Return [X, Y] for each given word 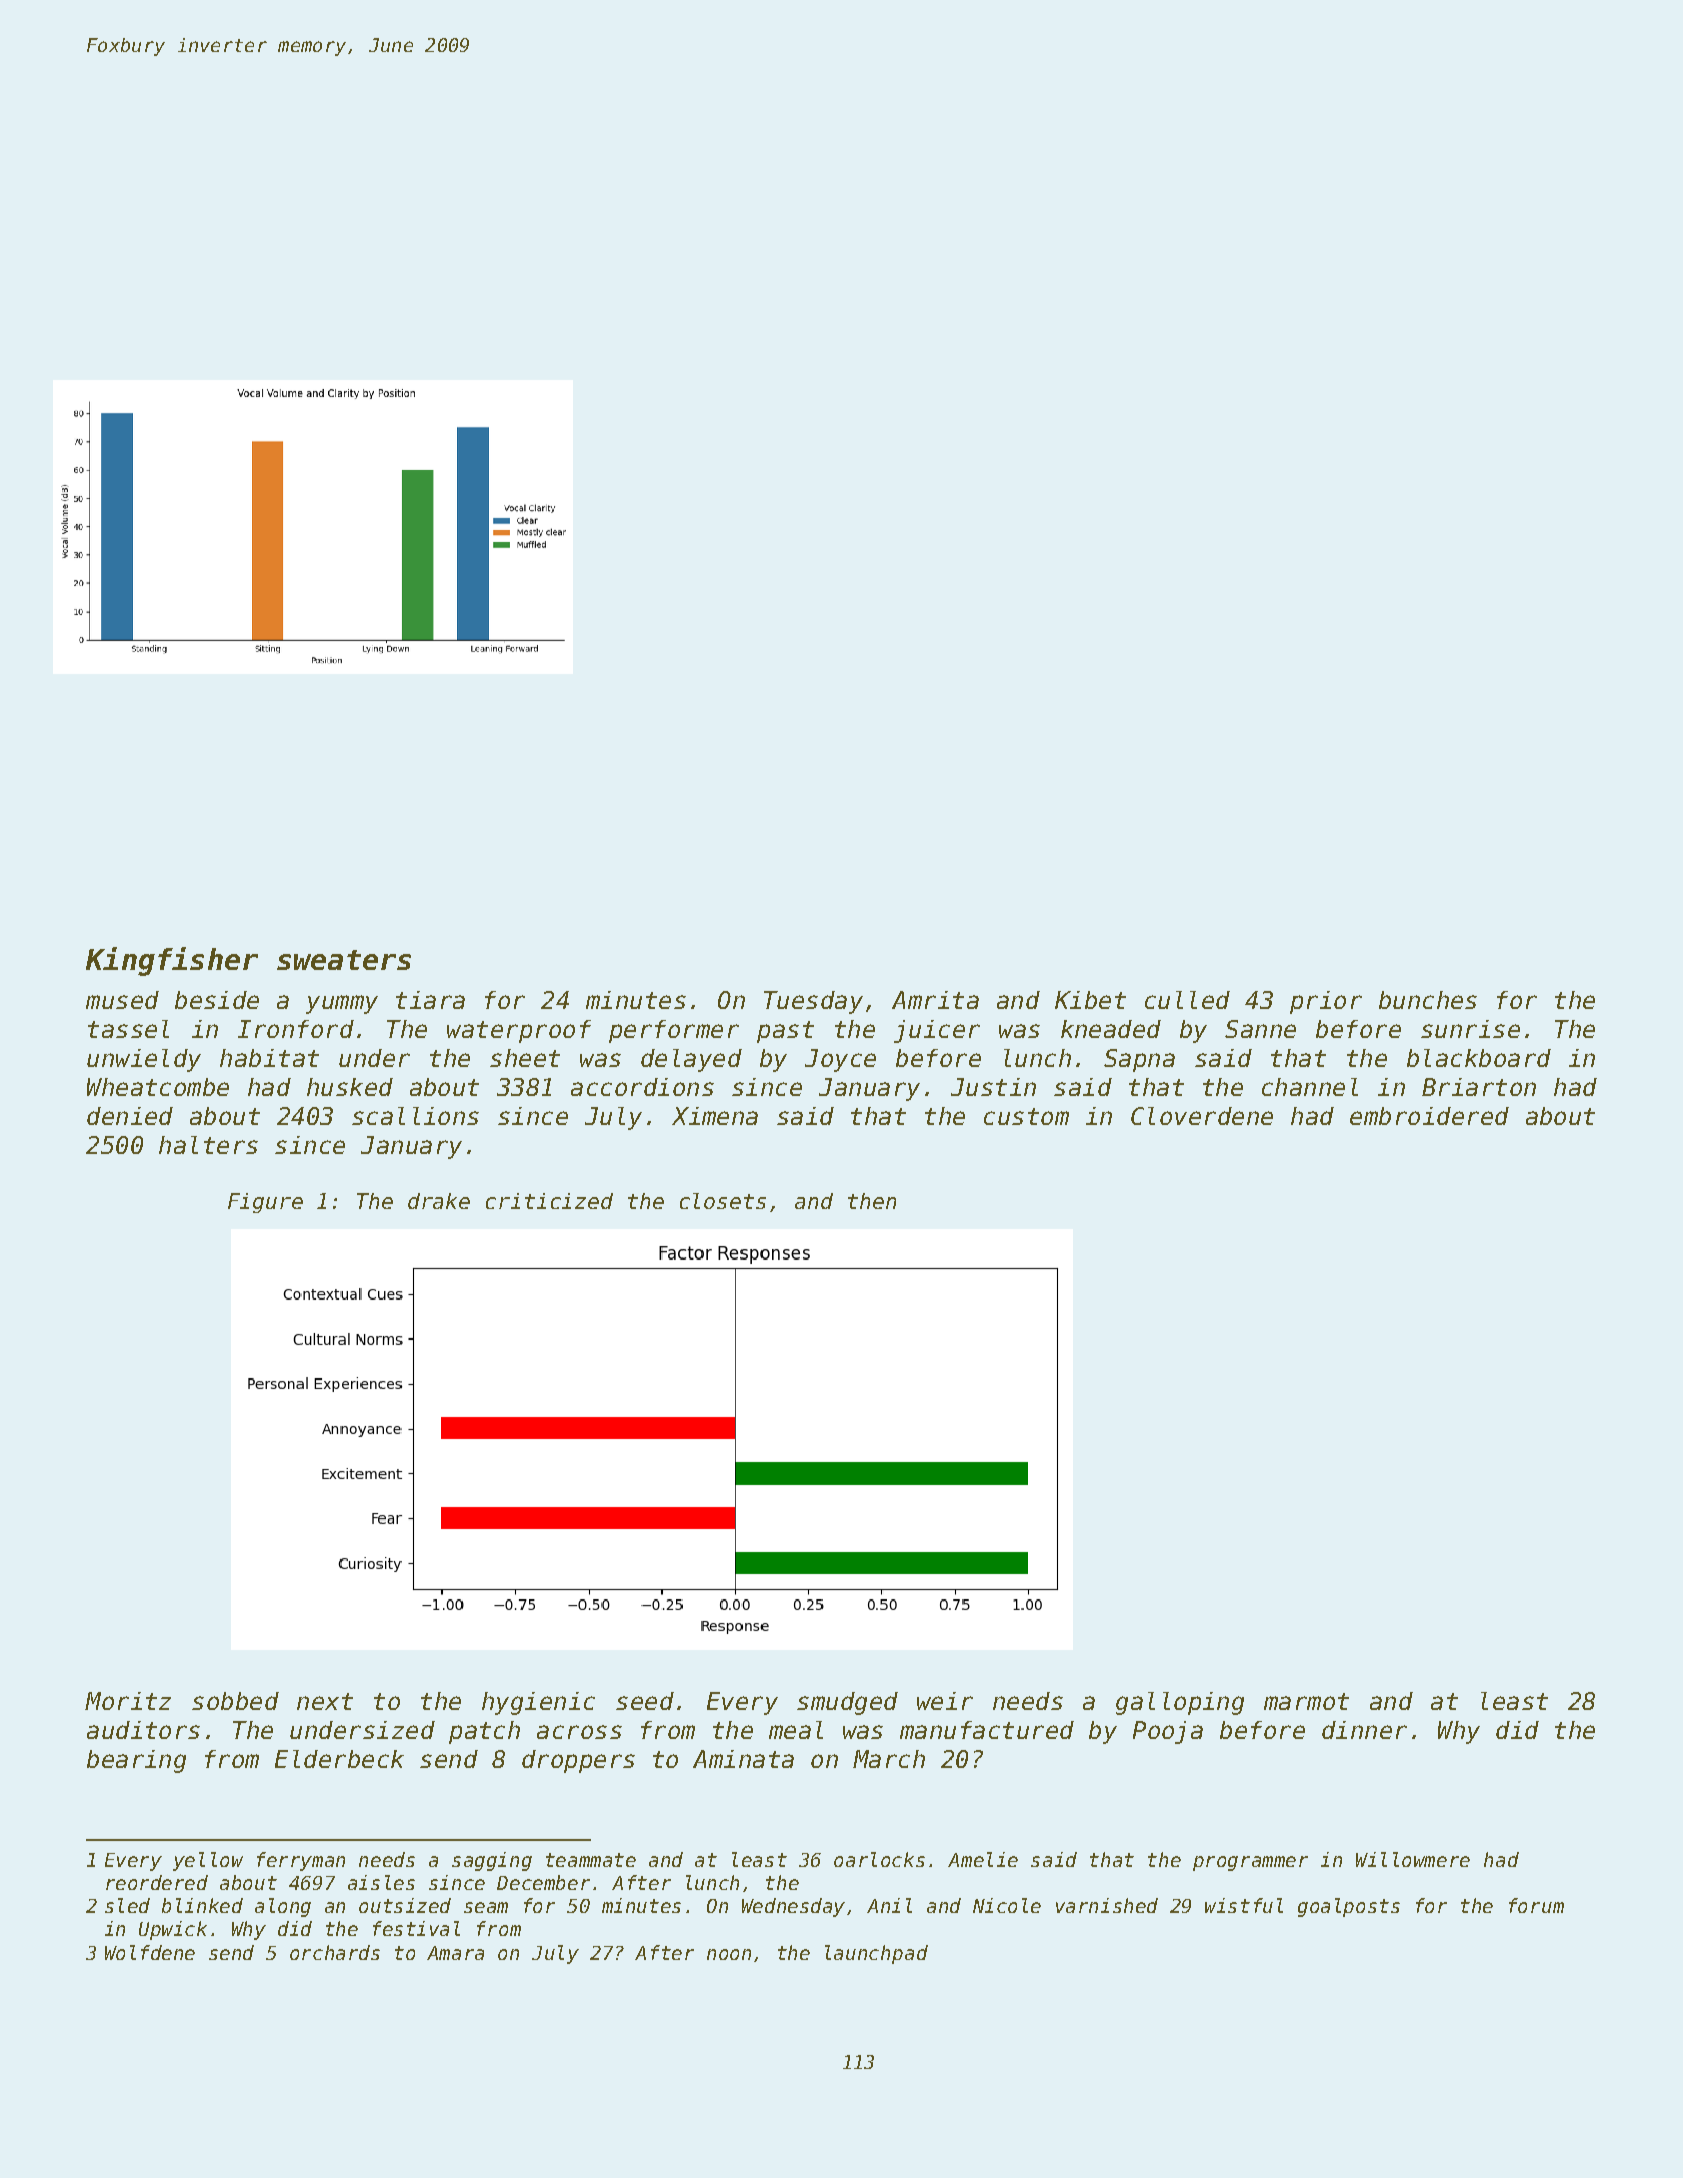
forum [1536, 1905]
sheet [525, 1058]
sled [127, 1905]
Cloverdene [1202, 1116]
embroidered [1429, 1116]
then [872, 1201]
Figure [265, 1203]
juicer [937, 1031]
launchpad [876, 1954]
